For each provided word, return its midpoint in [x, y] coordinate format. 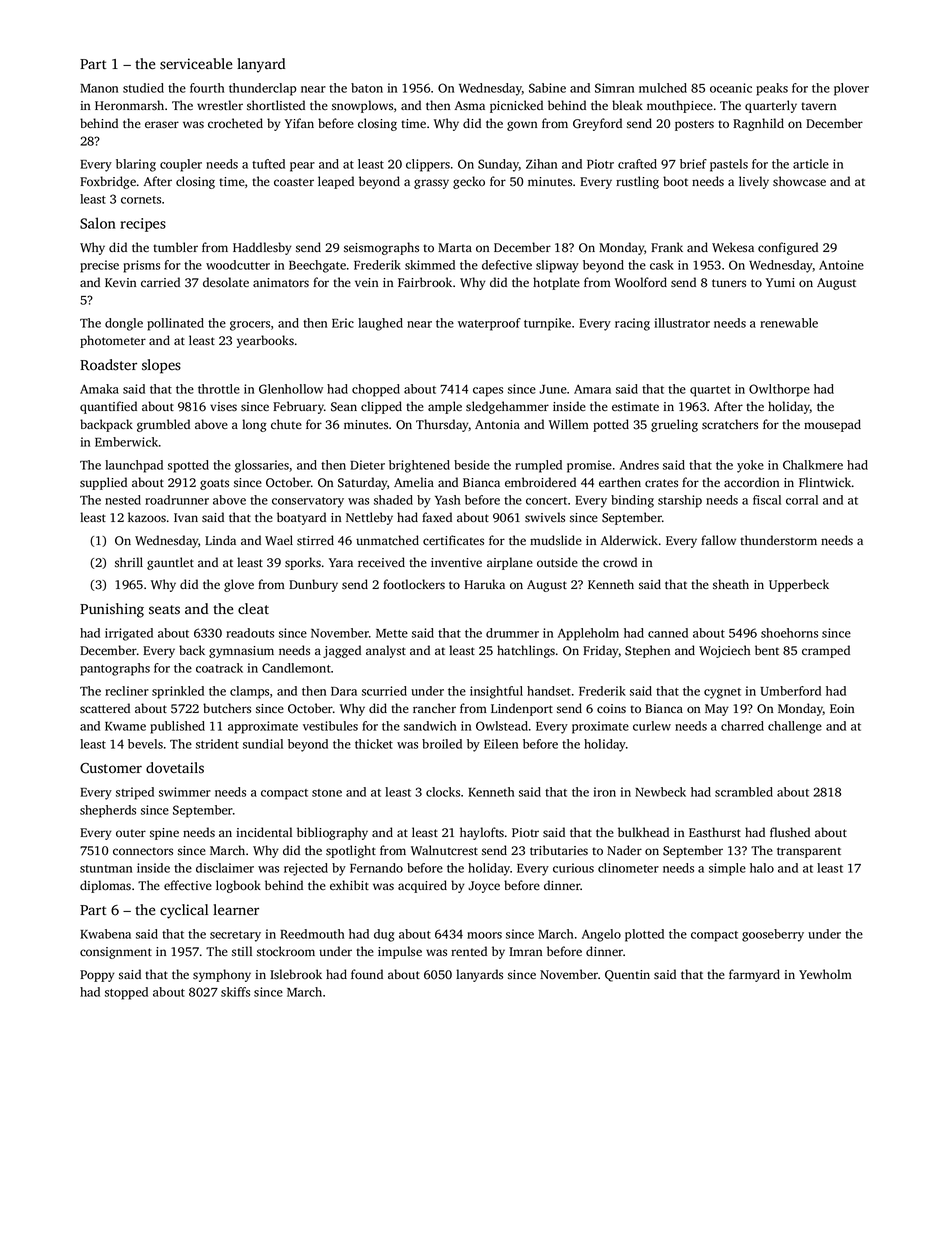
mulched [663, 88]
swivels [545, 517]
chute [286, 424]
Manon [99, 88]
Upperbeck [799, 585]
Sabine [547, 88]
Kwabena [105, 934]
